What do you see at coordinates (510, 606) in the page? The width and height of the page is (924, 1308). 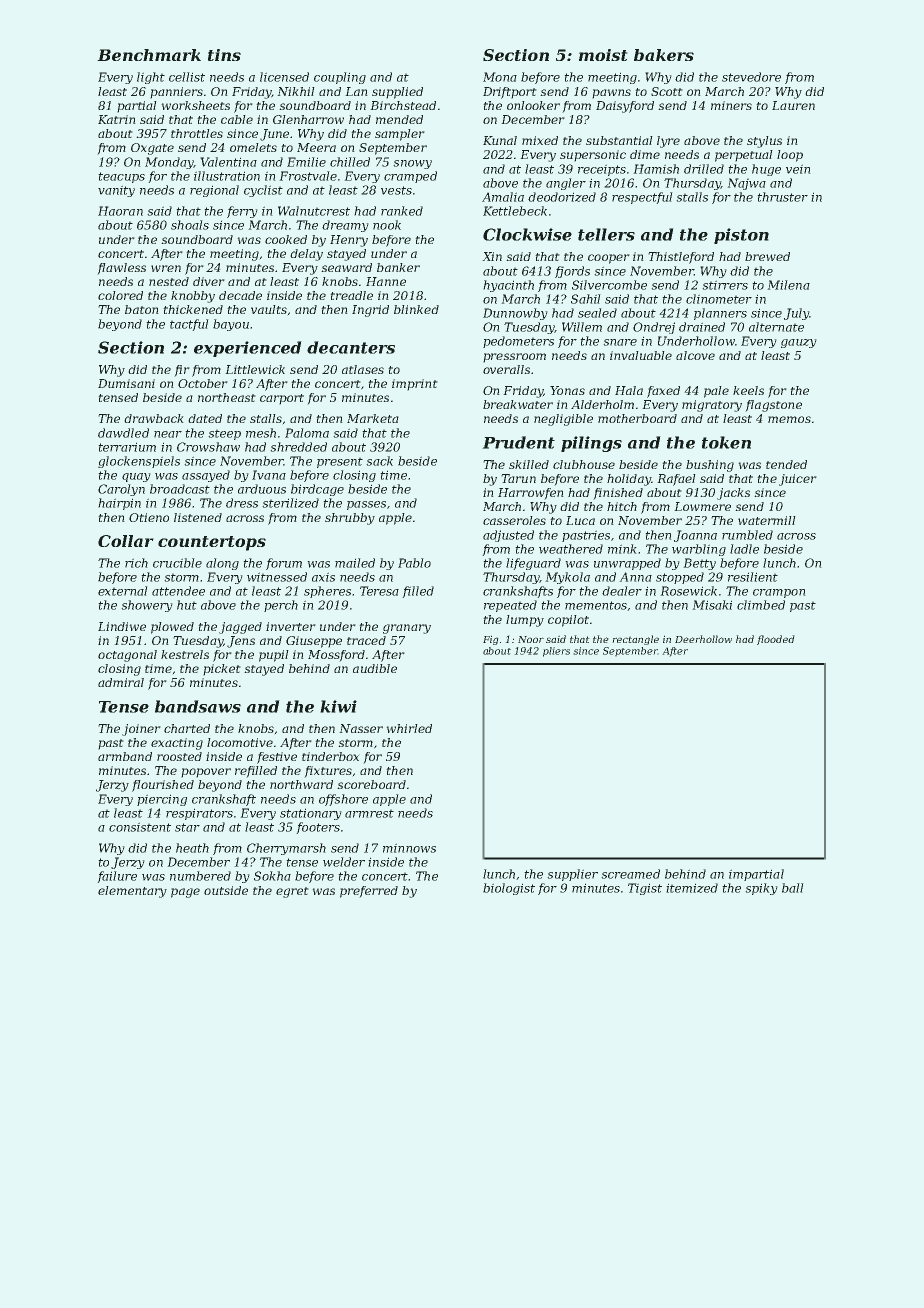 I see `repeated` at bounding box center [510, 606].
